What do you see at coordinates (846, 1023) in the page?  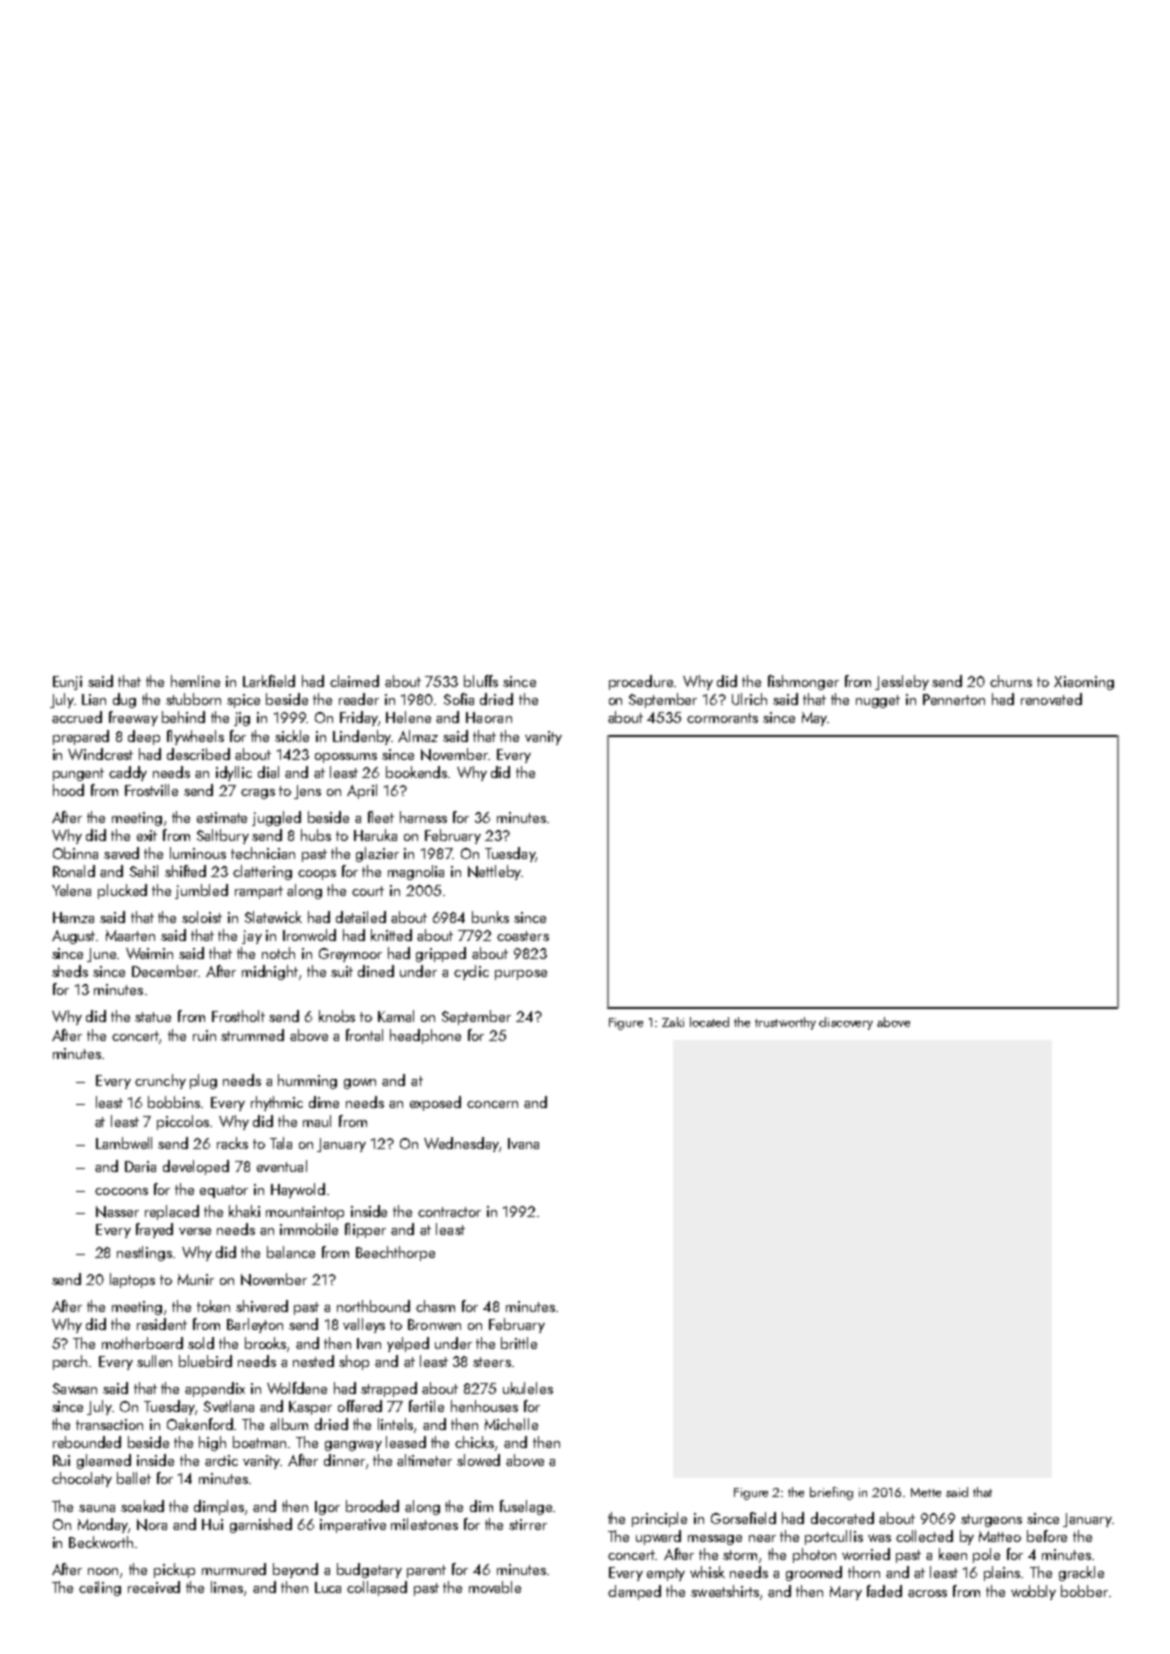 I see `discovery` at bounding box center [846, 1023].
